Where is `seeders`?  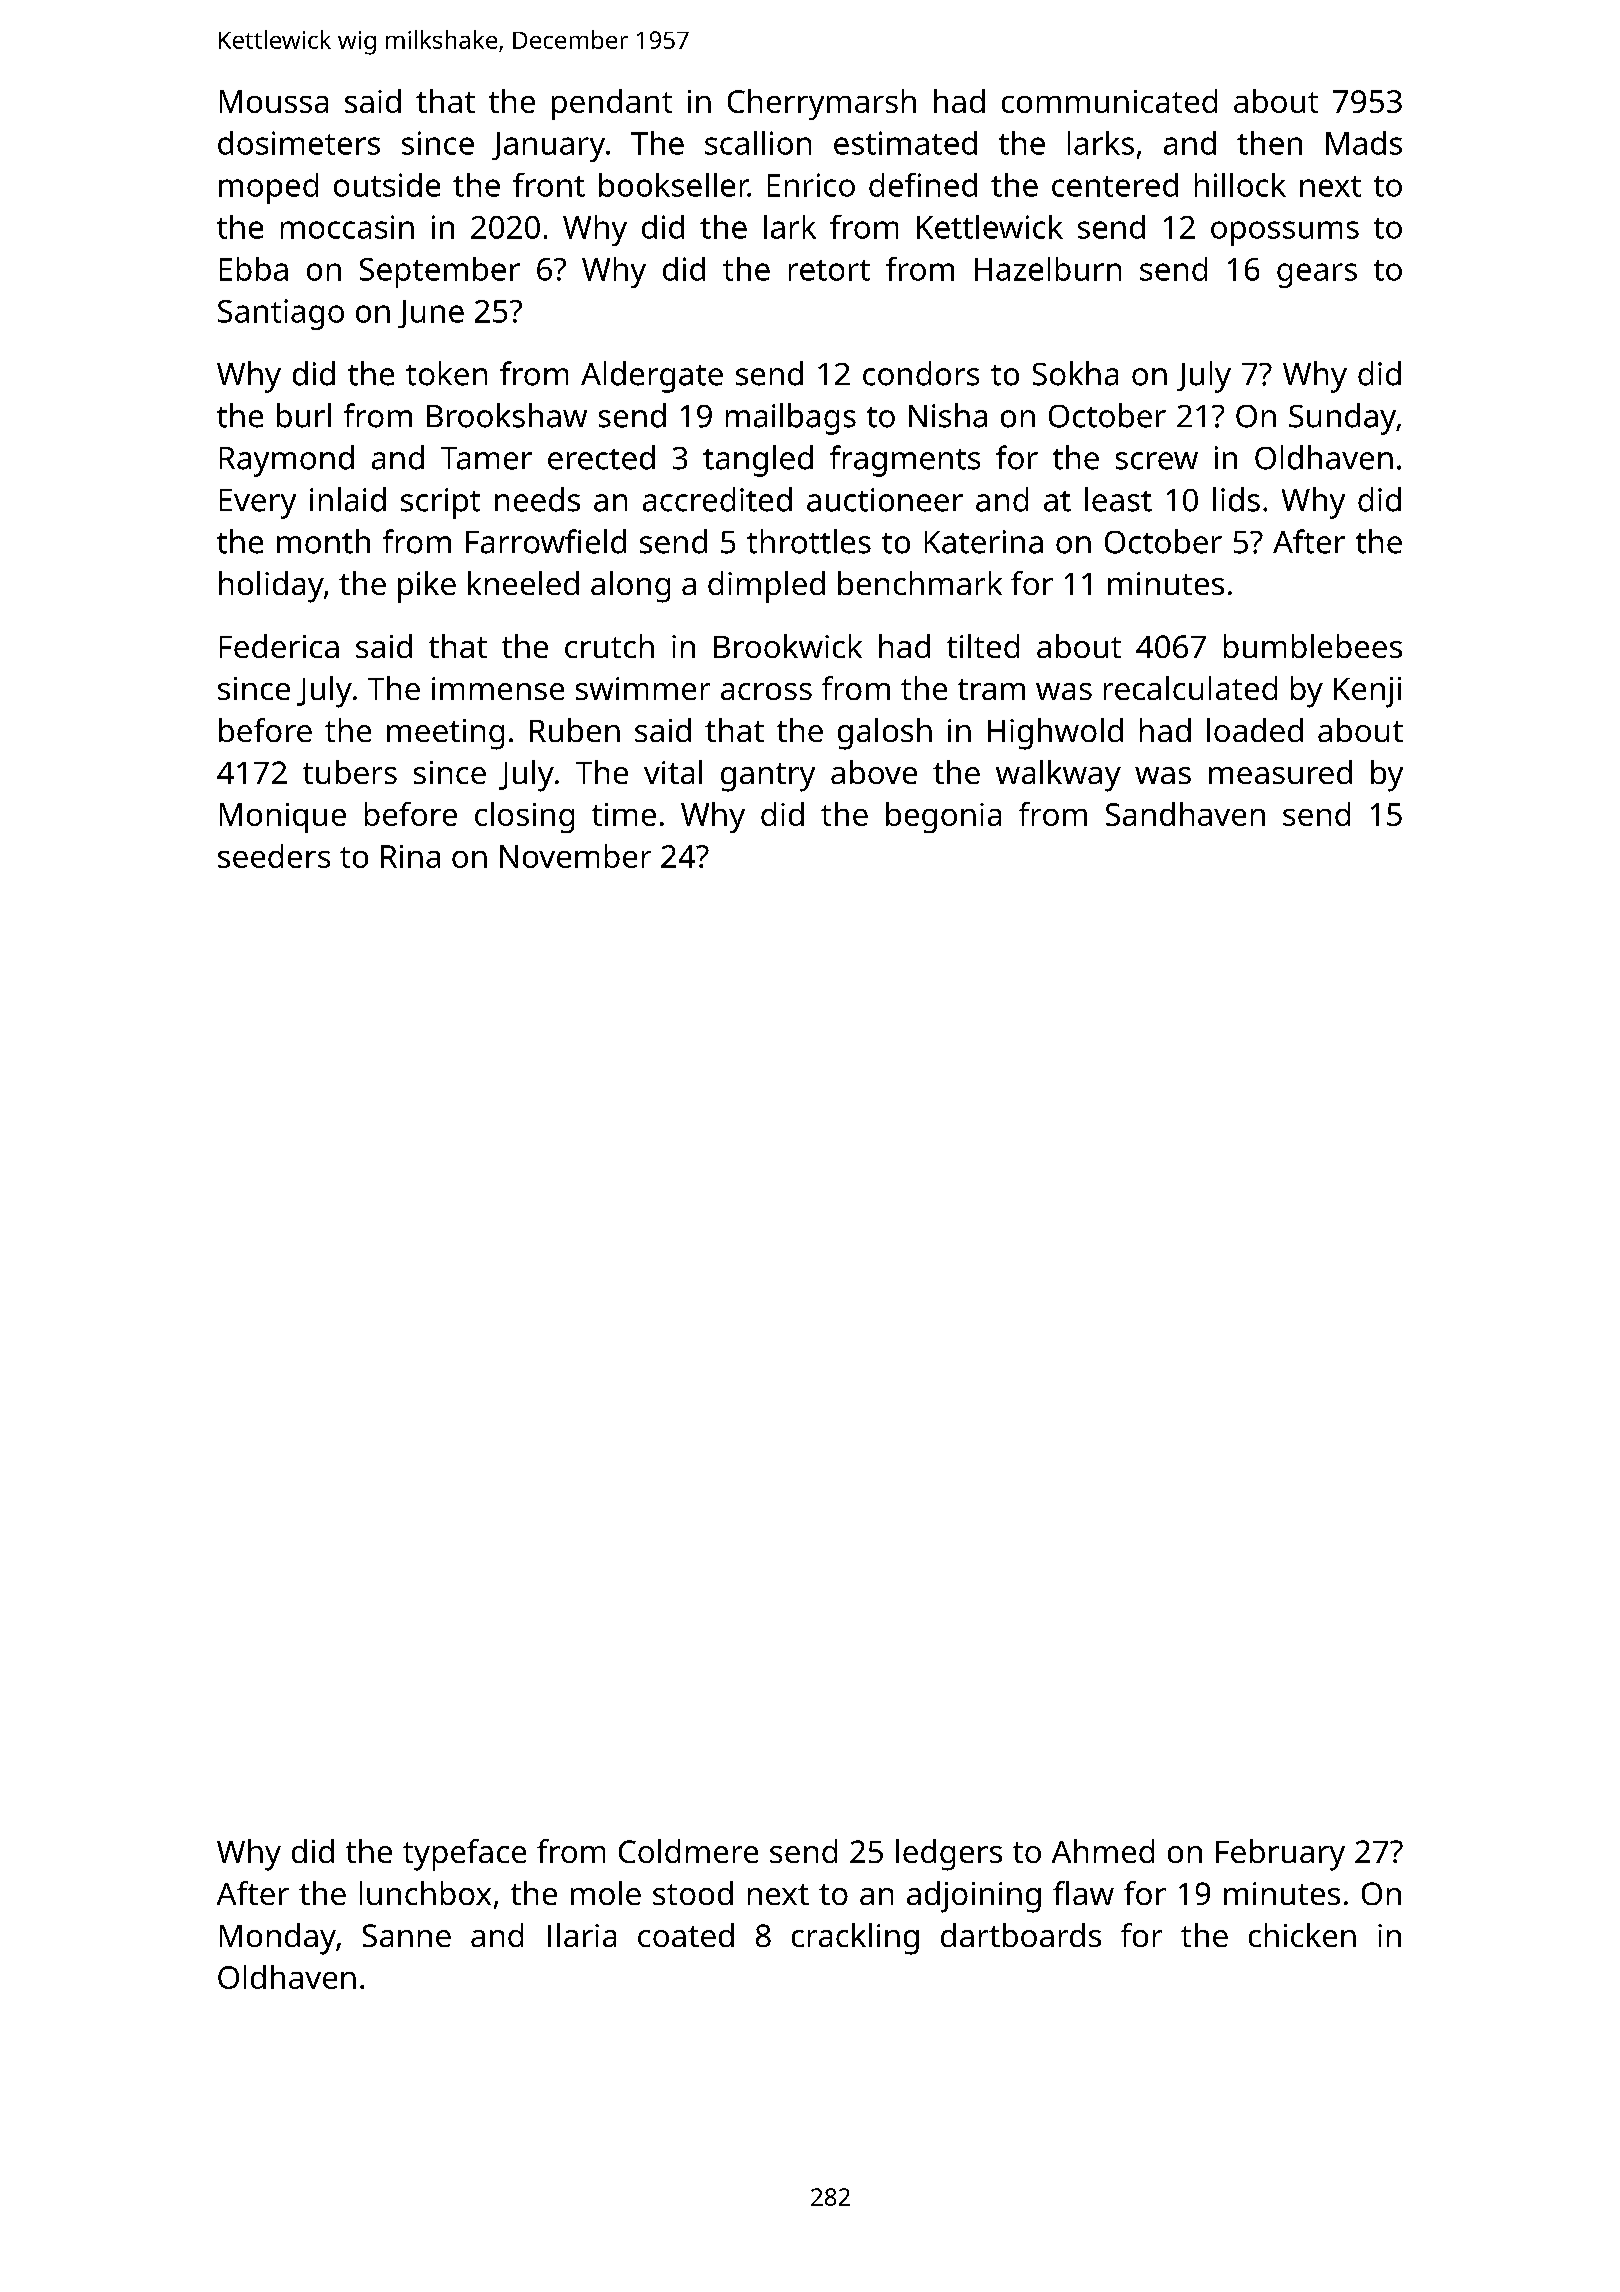 seeders is located at coordinates (274, 856).
